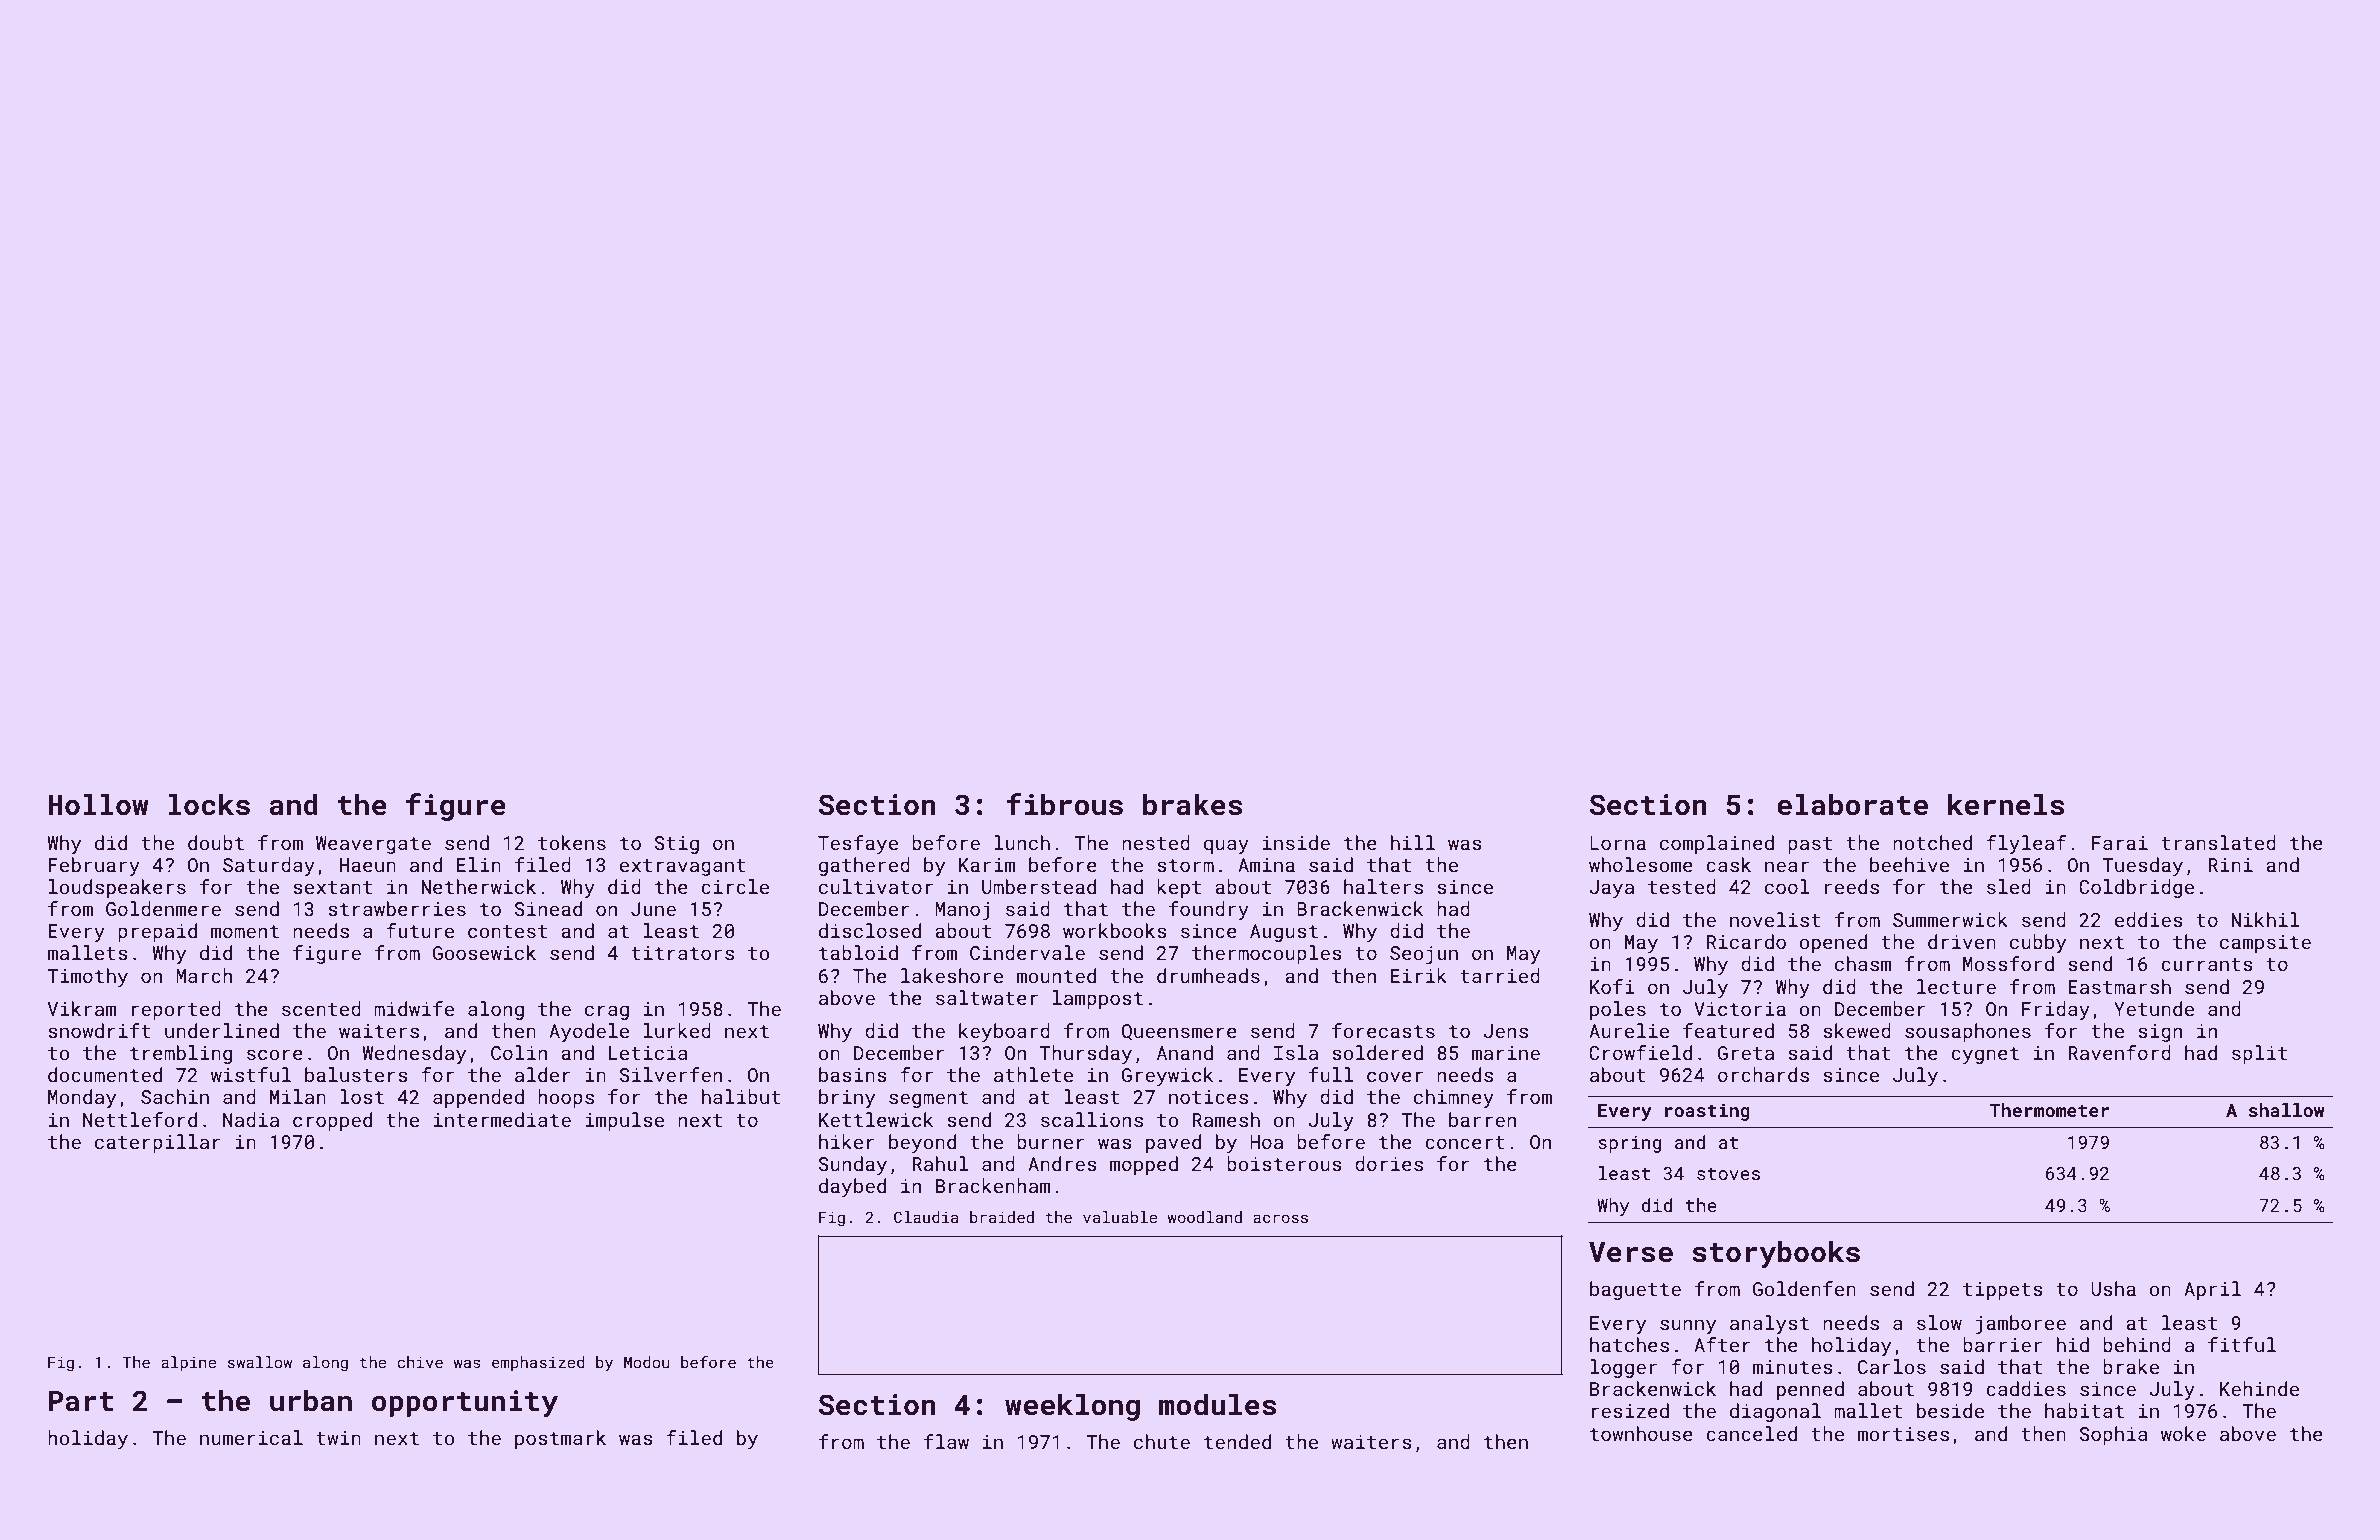 The height and width of the document is (1540, 2380). What do you see at coordinates (852, 1187) in the document?
I see `daybed` at bounding box center [852, 1187].
